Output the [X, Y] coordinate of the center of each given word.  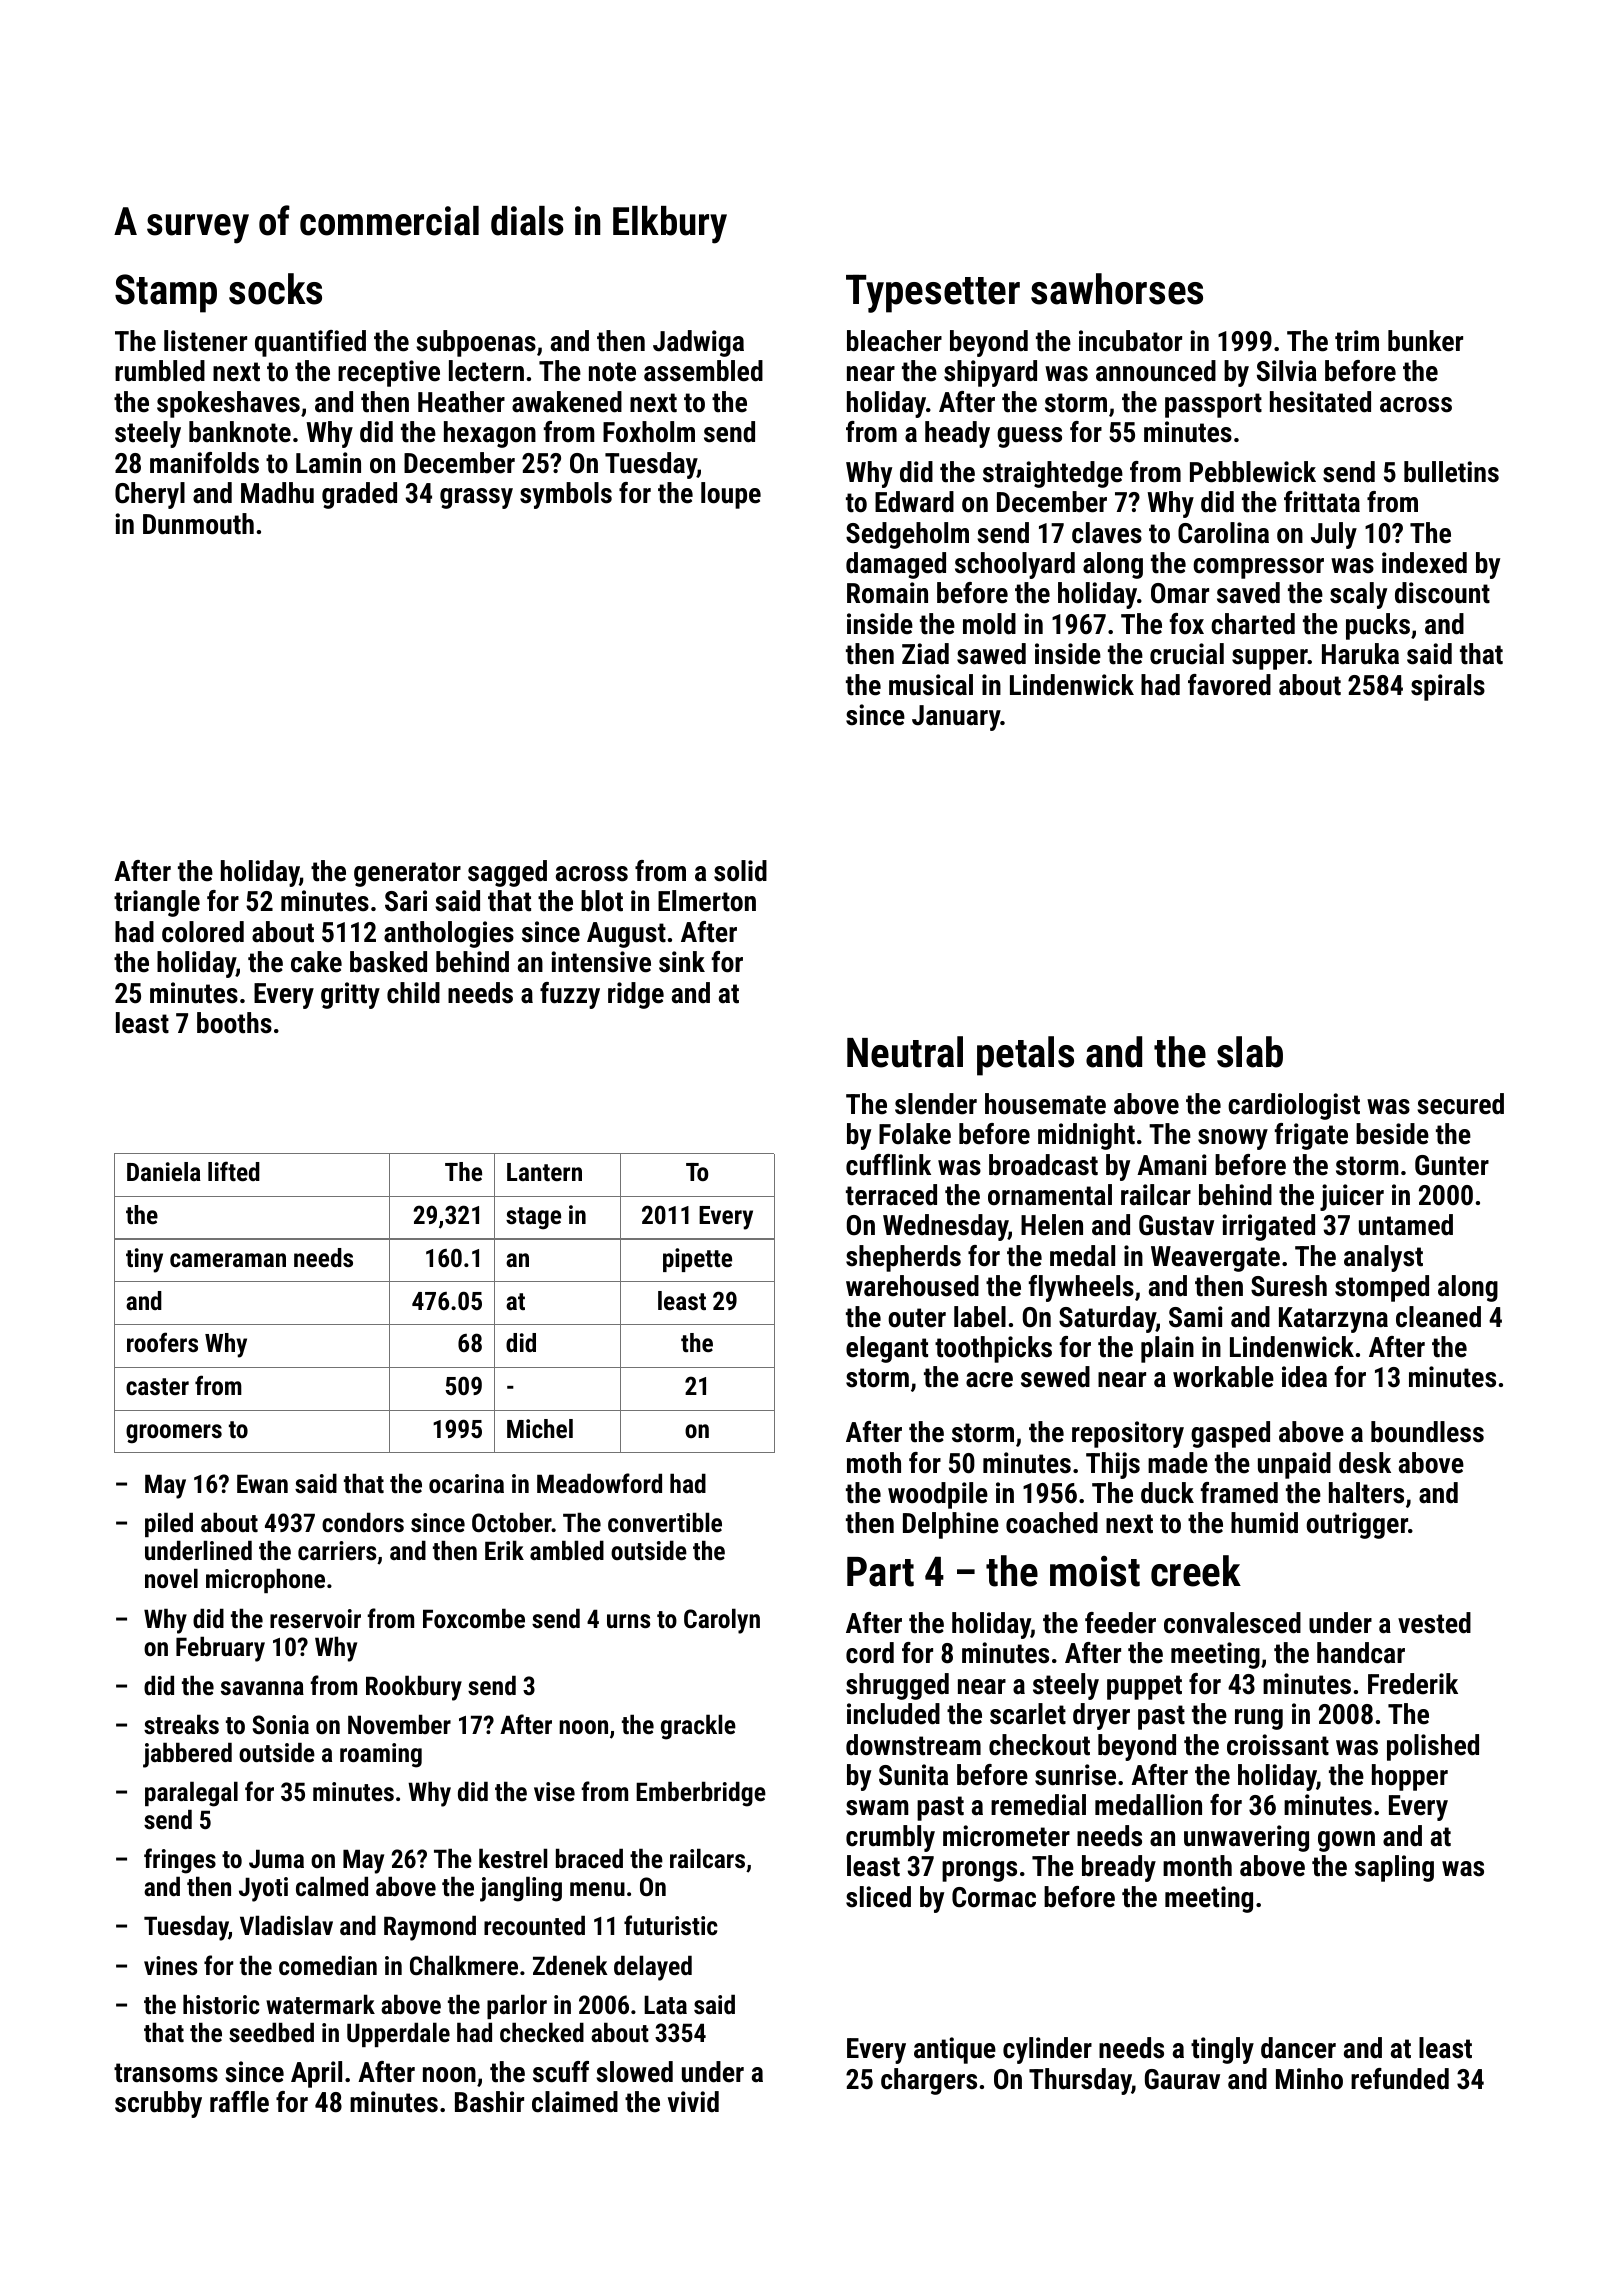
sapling [1394, 1868]
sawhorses [1117, 289]
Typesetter [933, 293]
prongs [979, 1871]
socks [275, 289]
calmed [332, 1886]
